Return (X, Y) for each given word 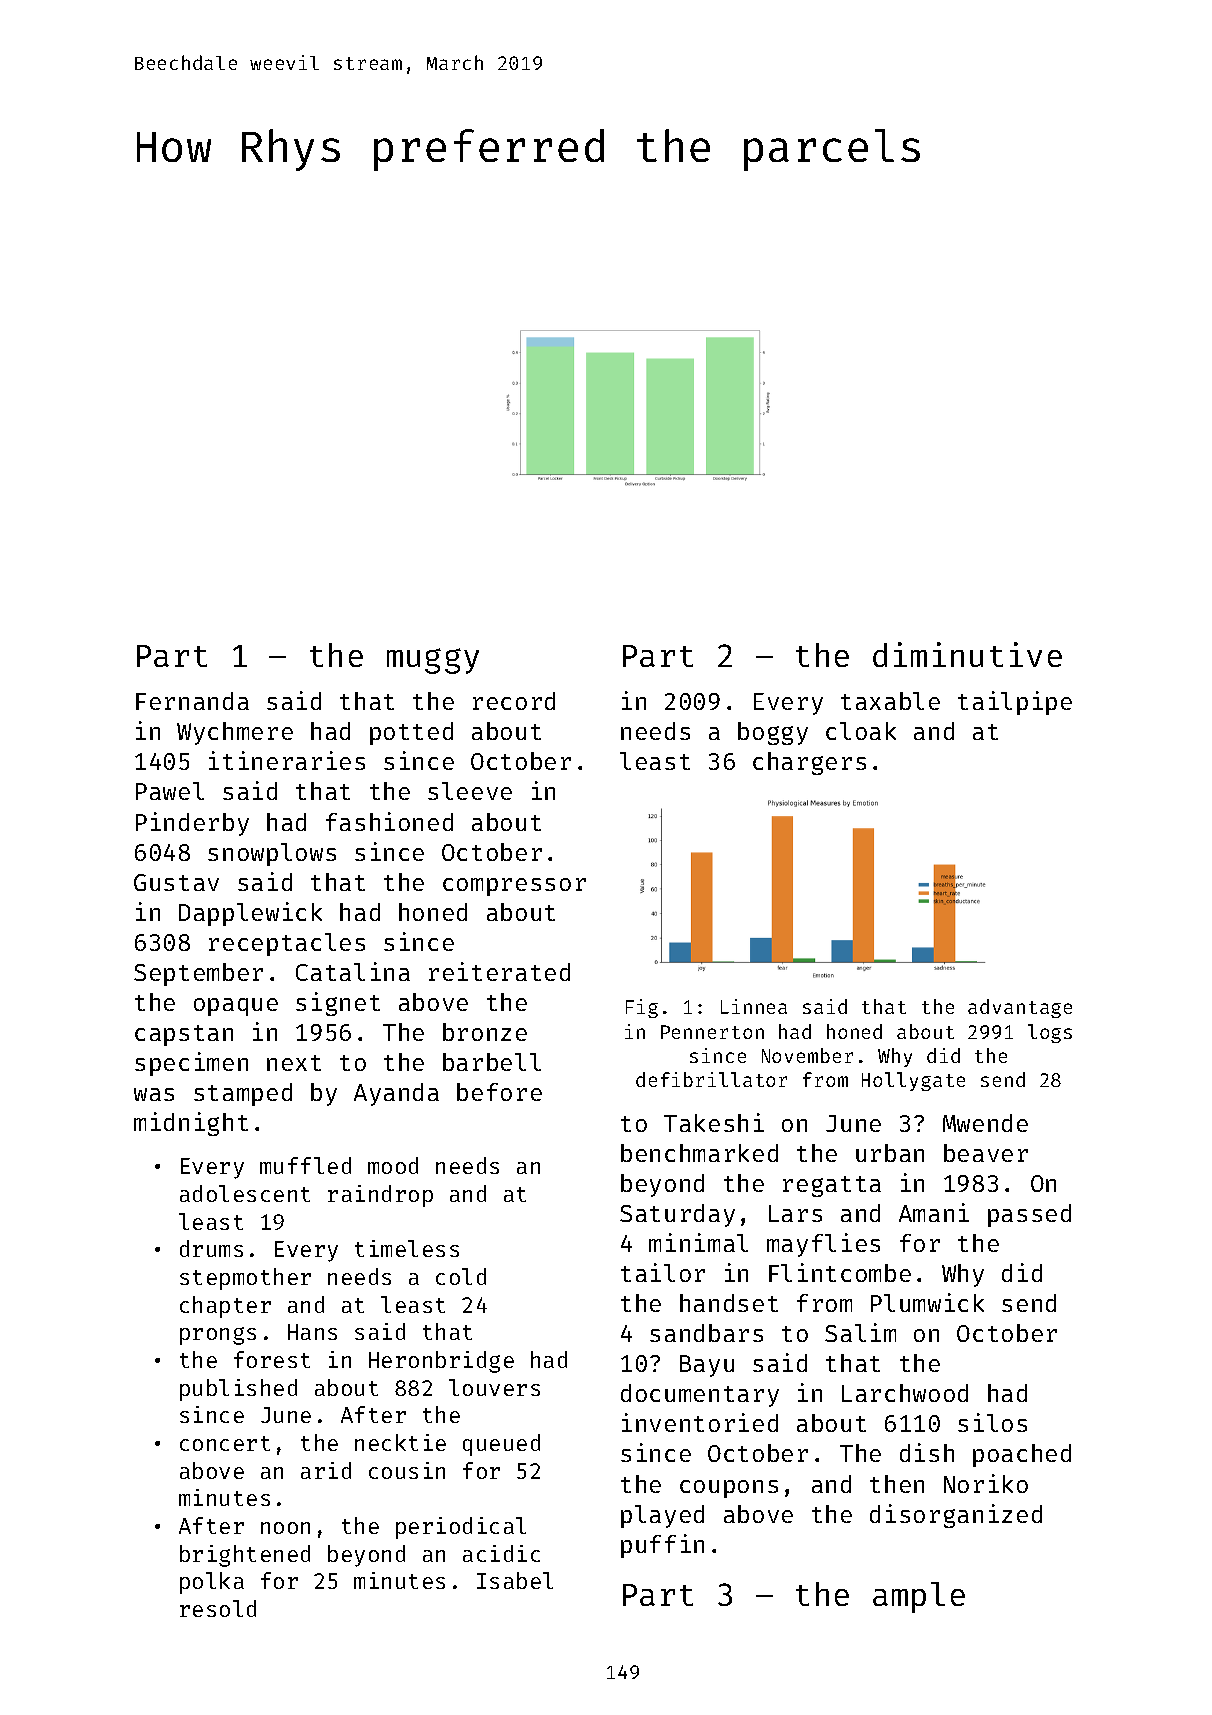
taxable (890, 701)
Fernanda (192, 701)
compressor (514, 887)
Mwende (985, 1123)
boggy (773, 733)
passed (1029, 1215)
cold (461, 1276)
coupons (729, 1489)
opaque (236, 1007)
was (154, 1094)
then (897, 1484)
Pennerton (712, 1032)
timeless (407, 1248)
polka (212, 1583)
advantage (1020, 1008)
